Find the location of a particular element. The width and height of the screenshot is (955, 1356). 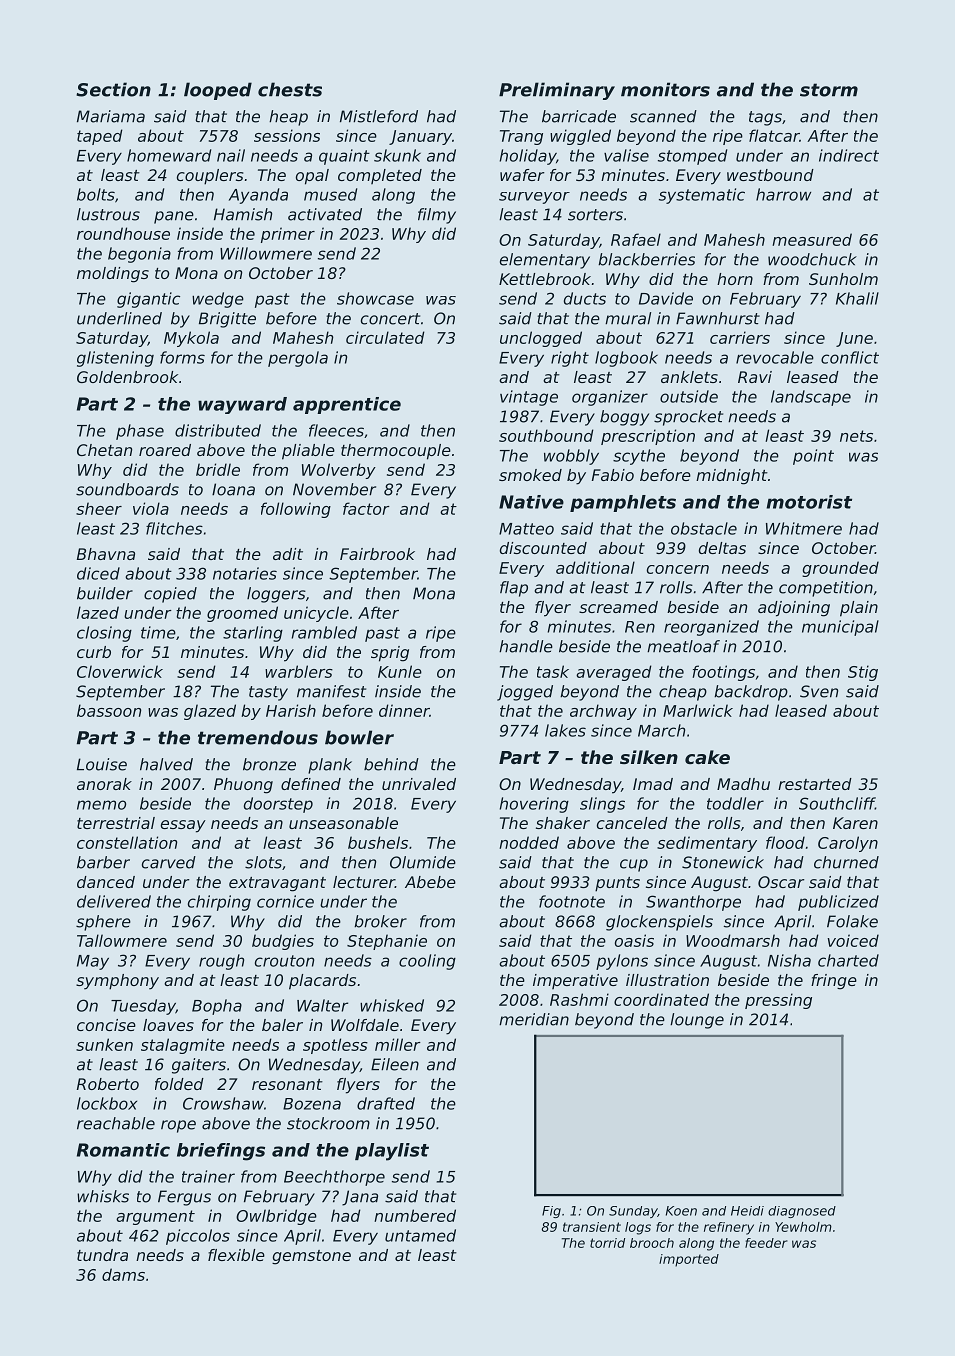

looped is located at coordinates (218, 91).
